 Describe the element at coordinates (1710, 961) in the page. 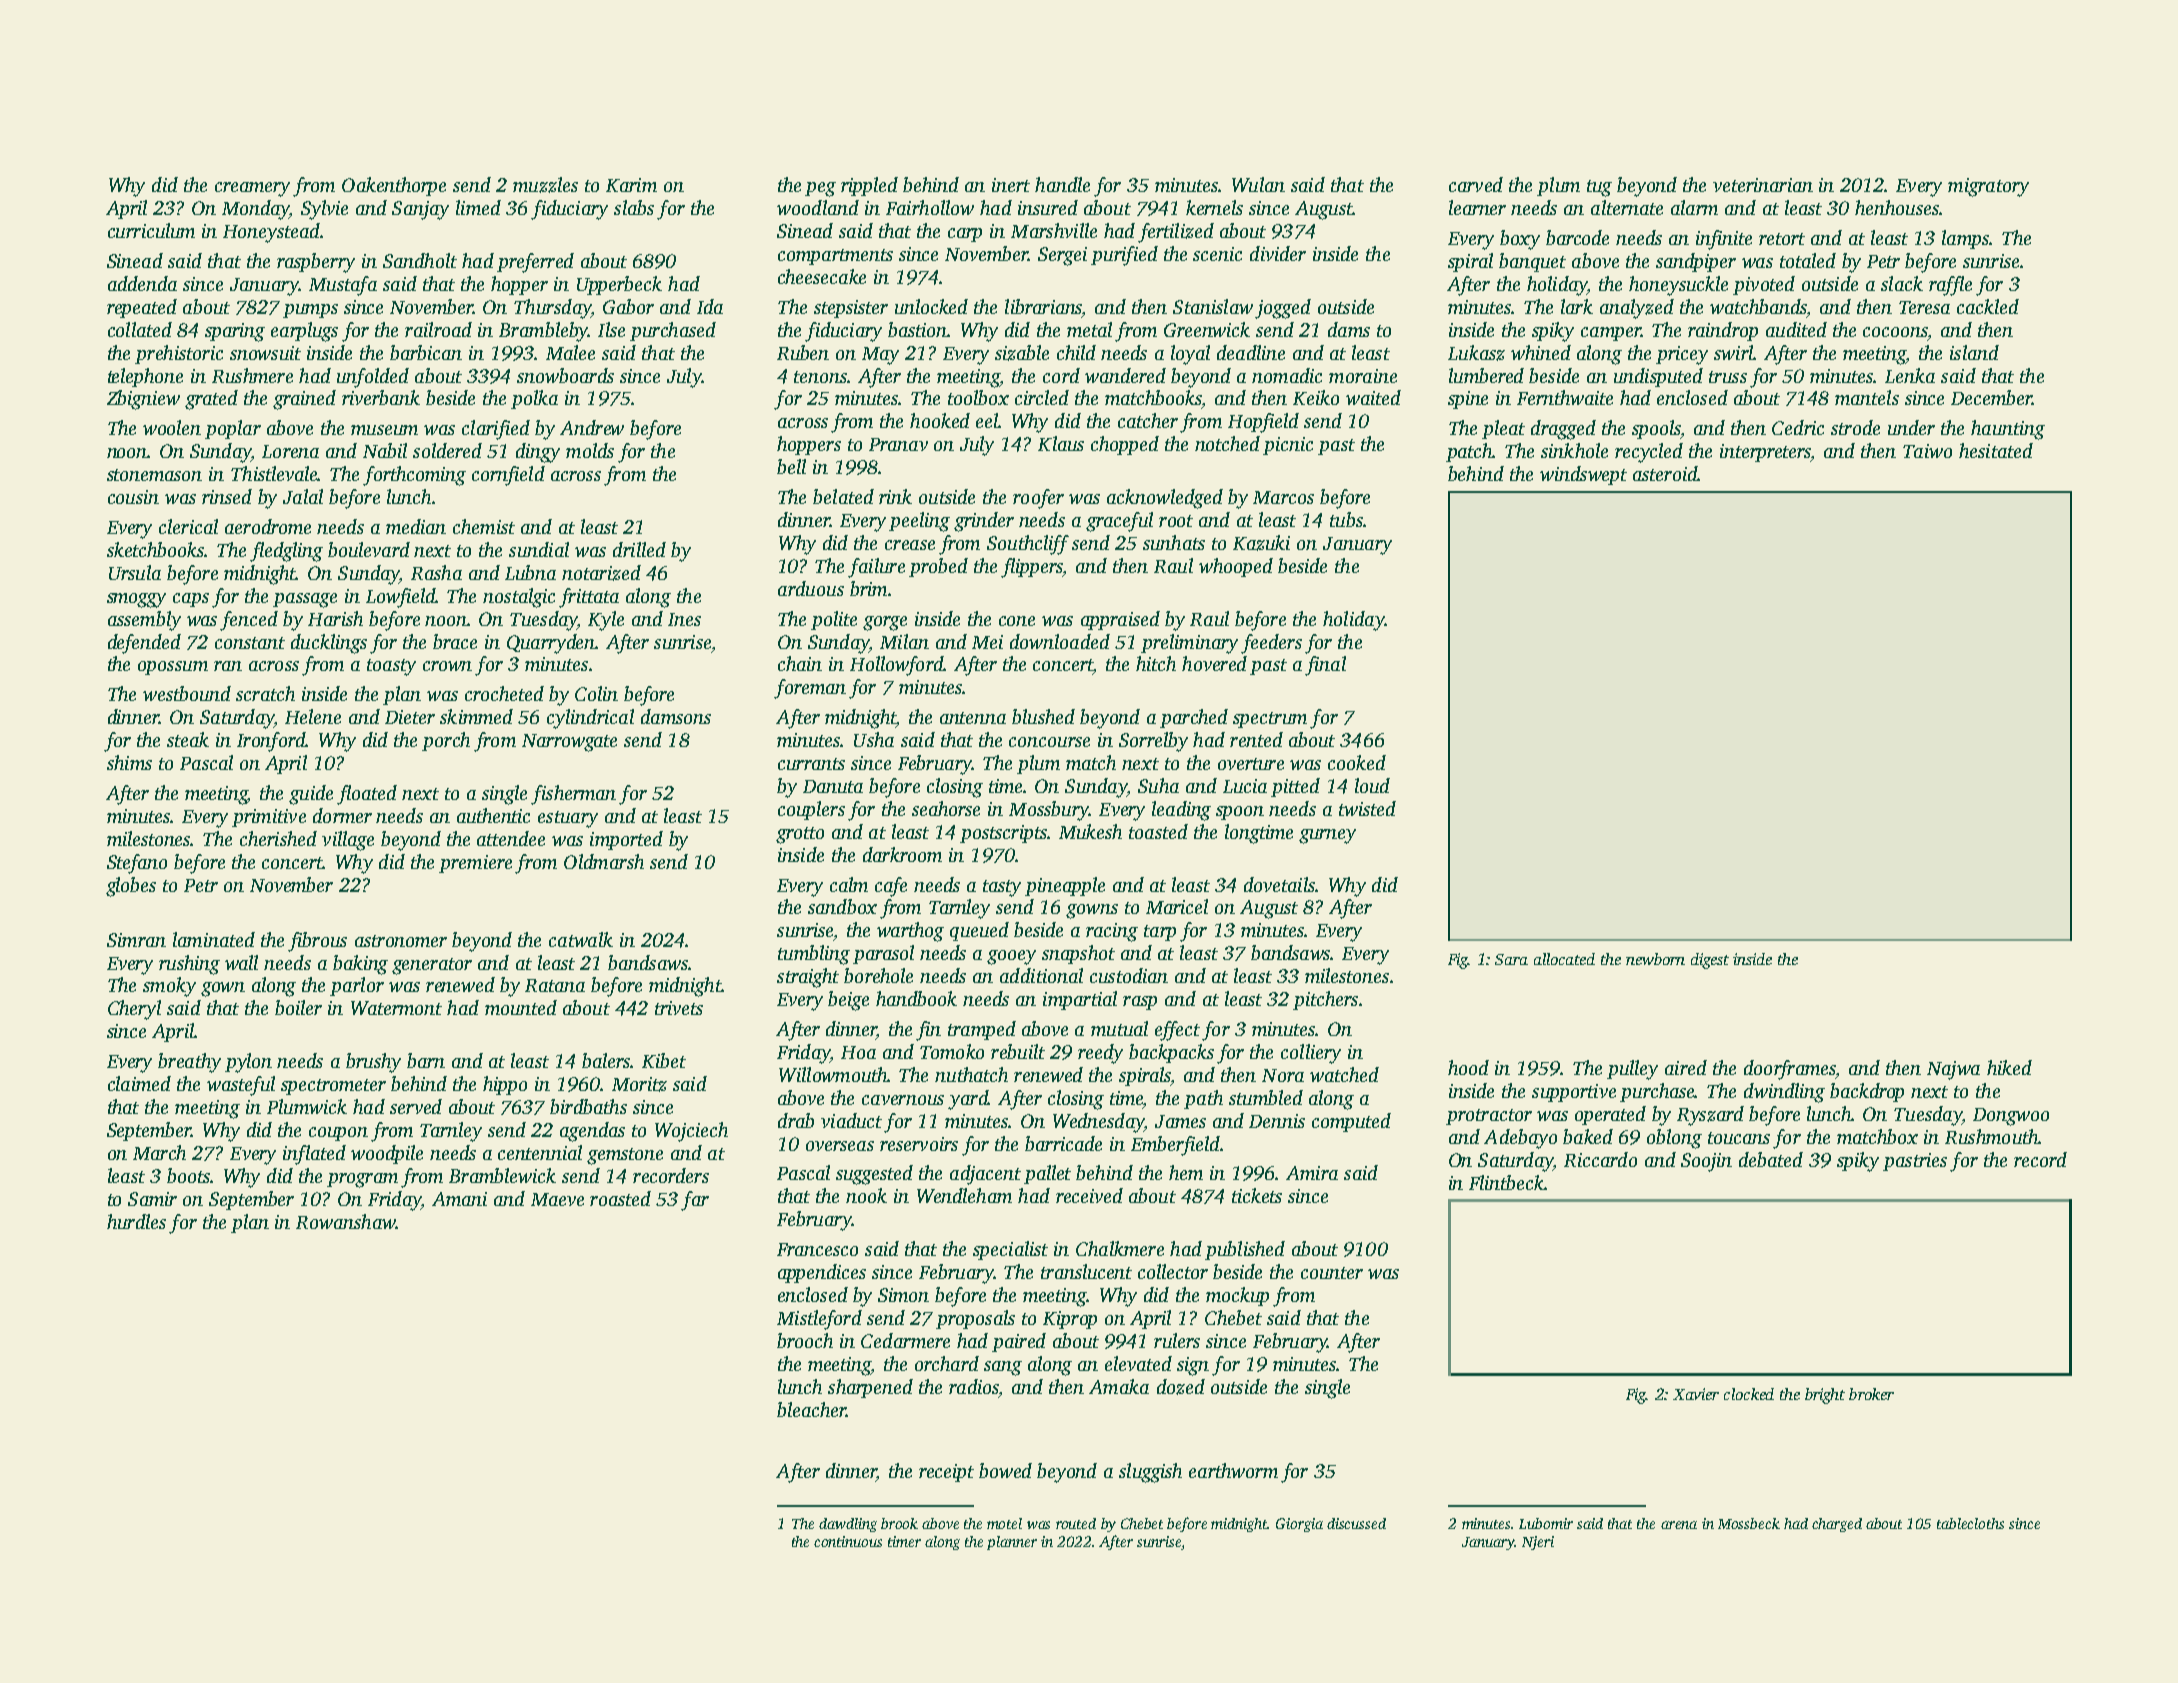

I see `digest` at that location.
